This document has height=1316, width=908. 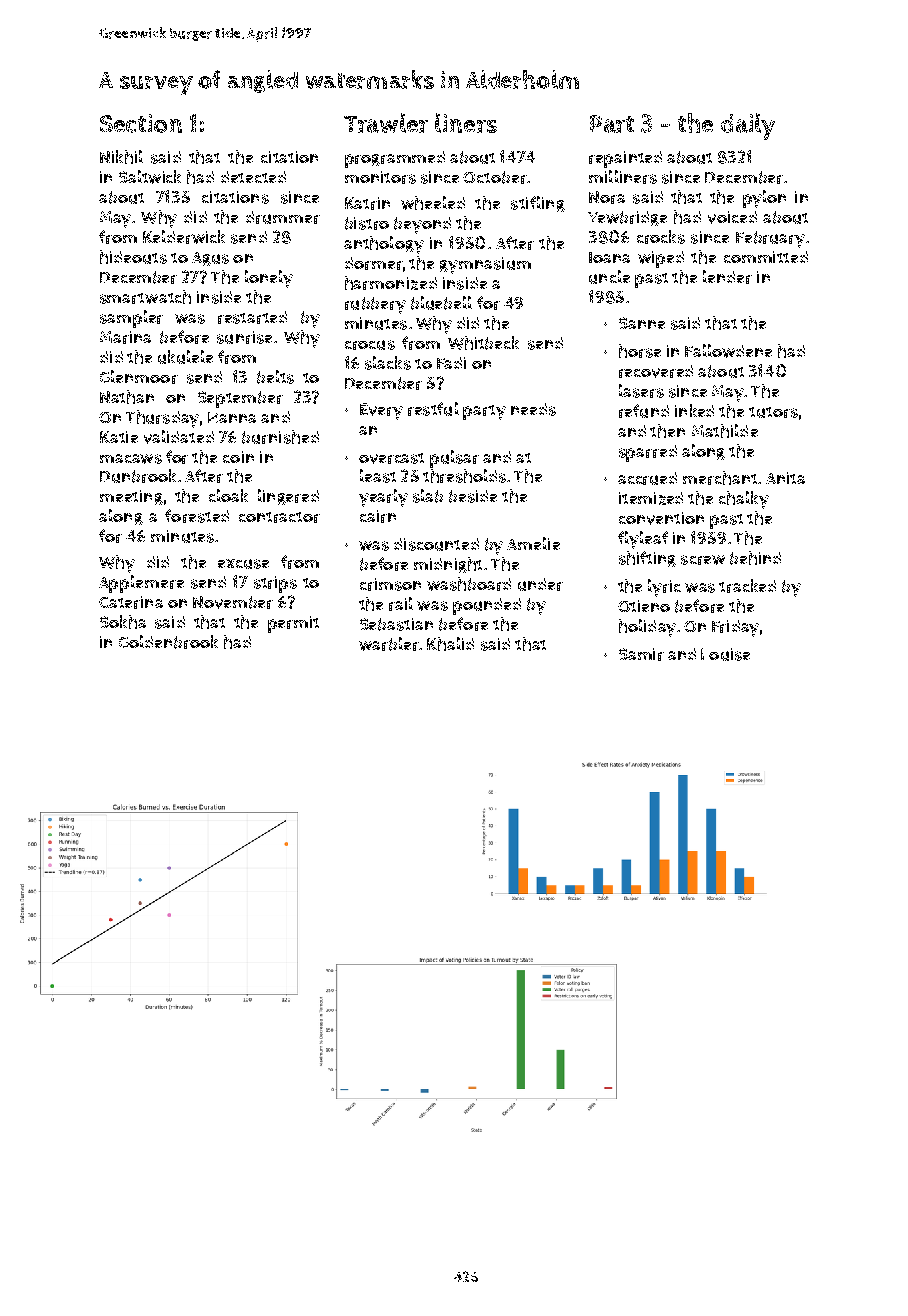 I want to click on stifling, so click(x=538, y=204).
